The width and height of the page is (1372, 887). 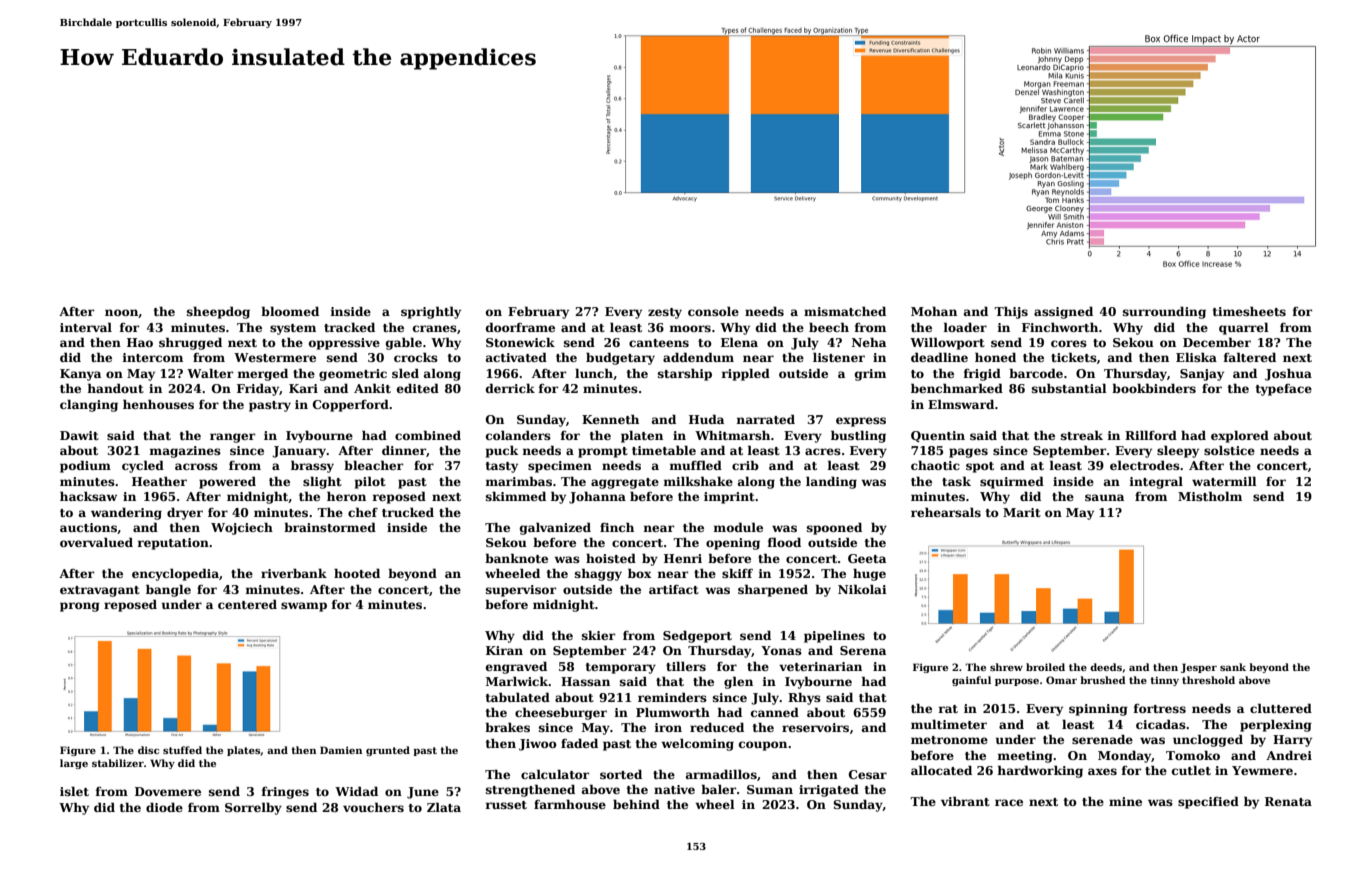 What do you see at coordinates (1208, 680) in the page?
I see `threshold` at bounding box center [1208, 680].
